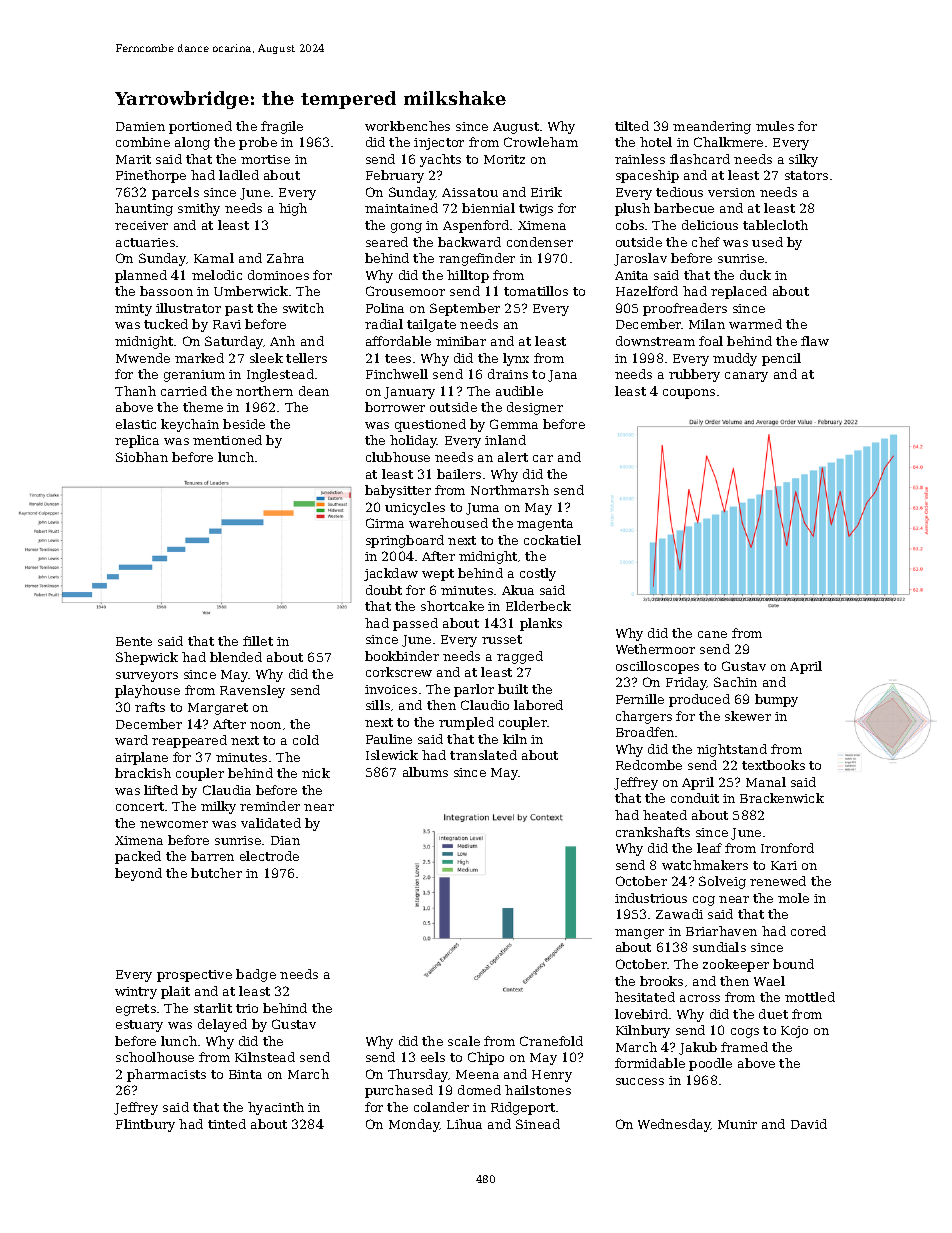 The height and width of the screenshot is (1233, 952). I want to click on haunting, so click(144, 209).
